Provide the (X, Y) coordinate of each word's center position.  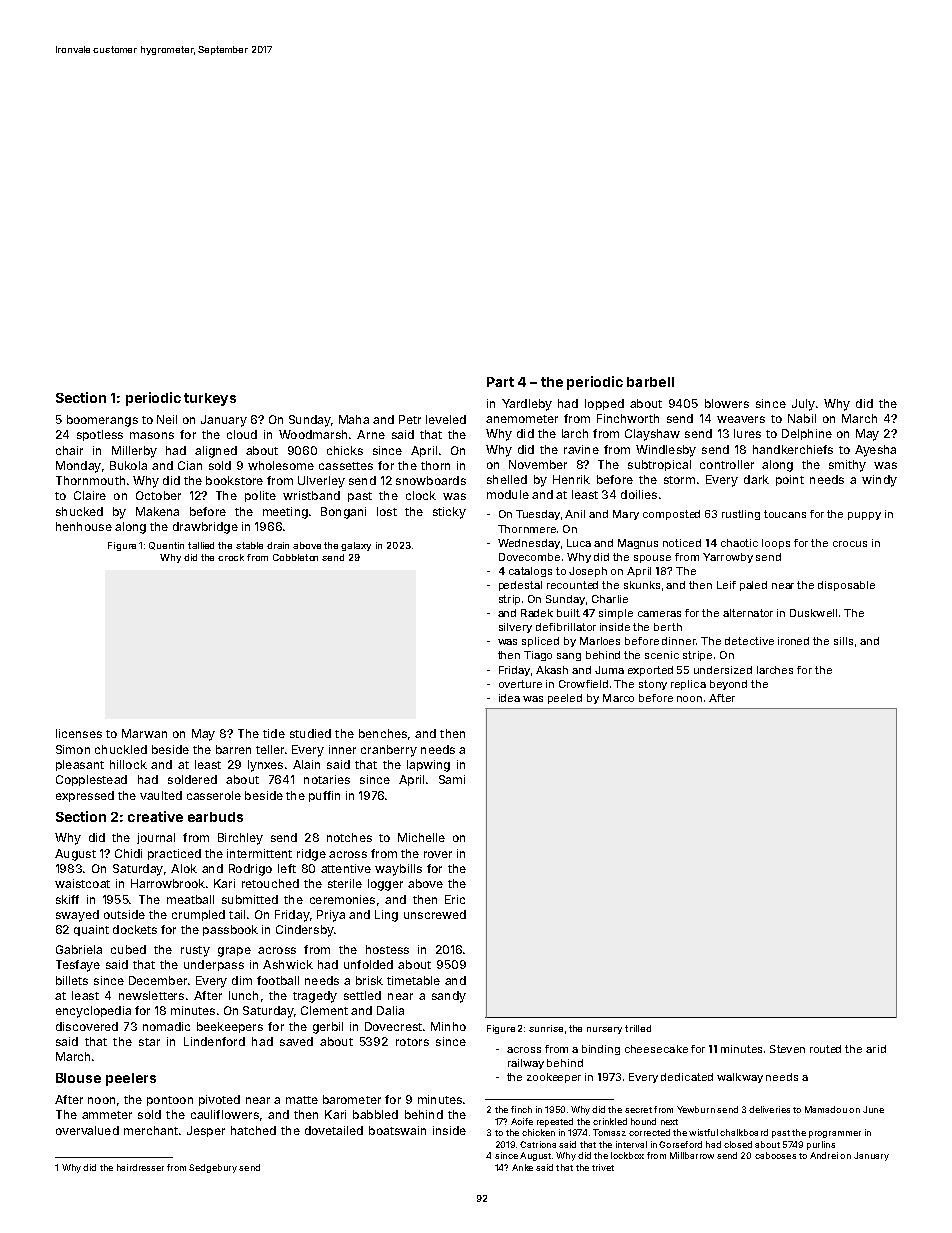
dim (242, 980)
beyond (728, 685)
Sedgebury (213, 1168)
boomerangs (102, 421)
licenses (79, 733)
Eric (455, 899)
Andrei (824, 1155)
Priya (331, 916)
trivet (603, 1167)
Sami (452, 779)
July (803, 405)
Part (500, 382)
